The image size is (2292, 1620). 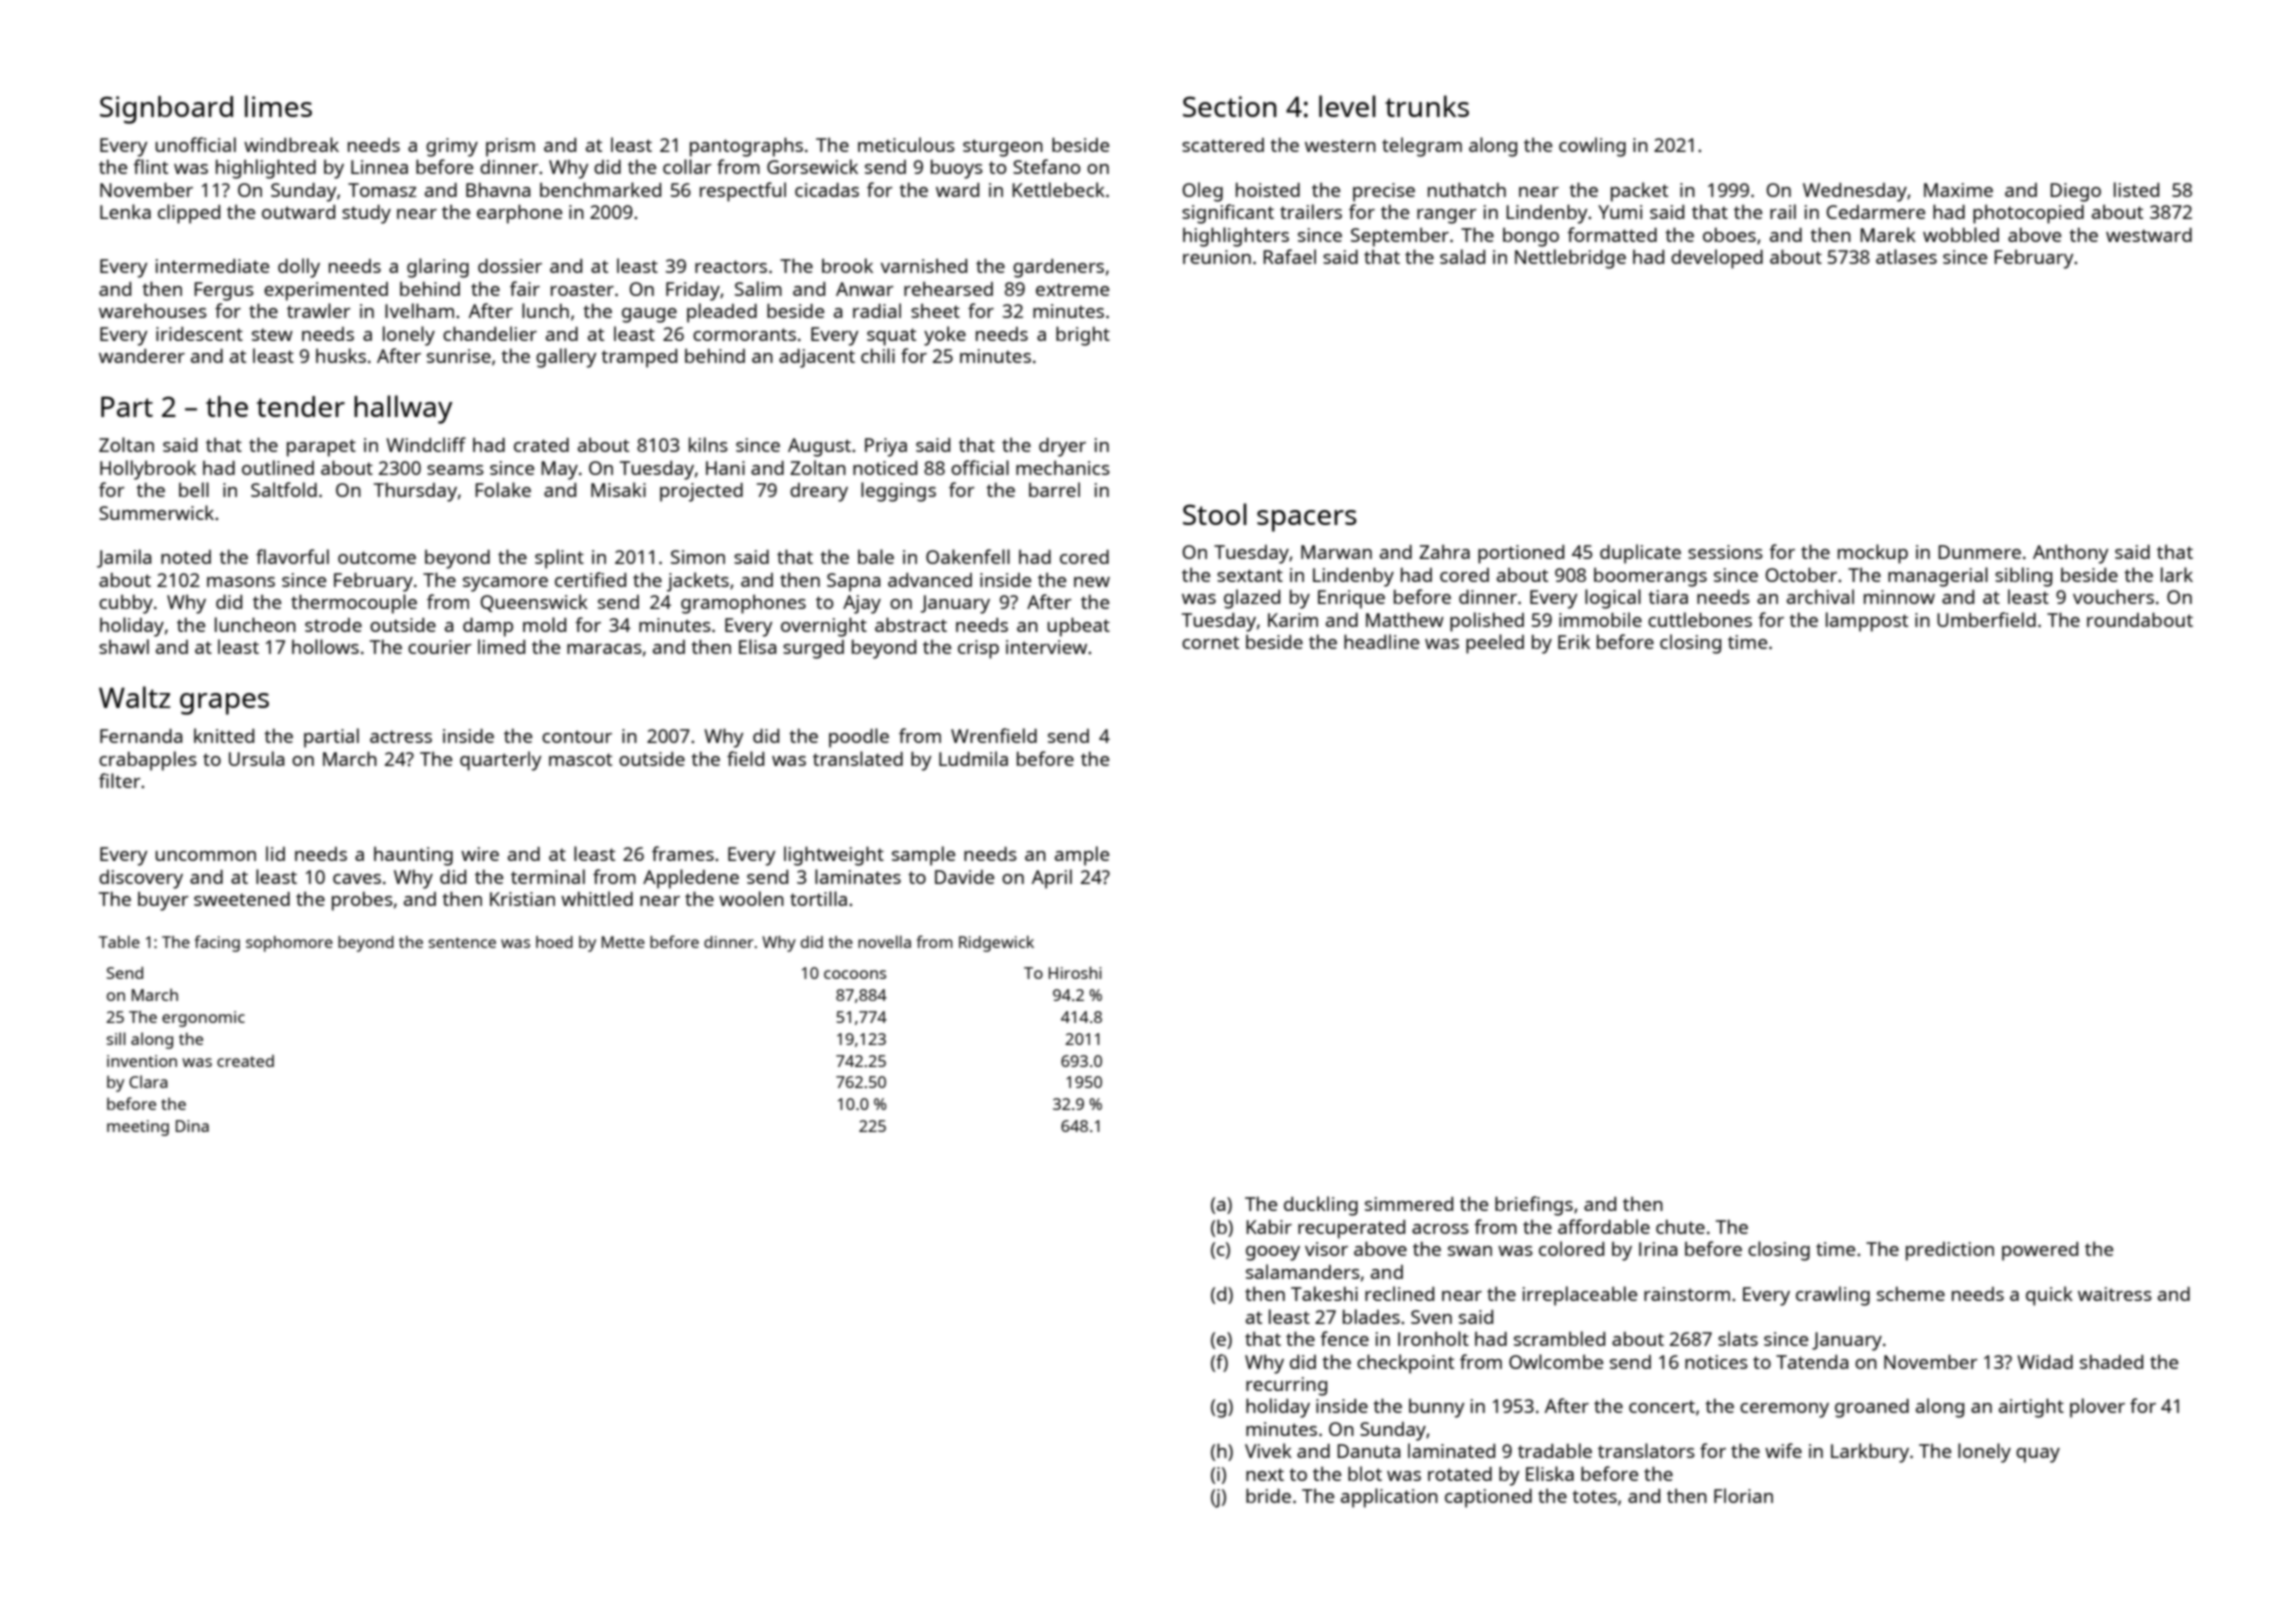 I want to click on trunks, so click(x=1427, y=106).
